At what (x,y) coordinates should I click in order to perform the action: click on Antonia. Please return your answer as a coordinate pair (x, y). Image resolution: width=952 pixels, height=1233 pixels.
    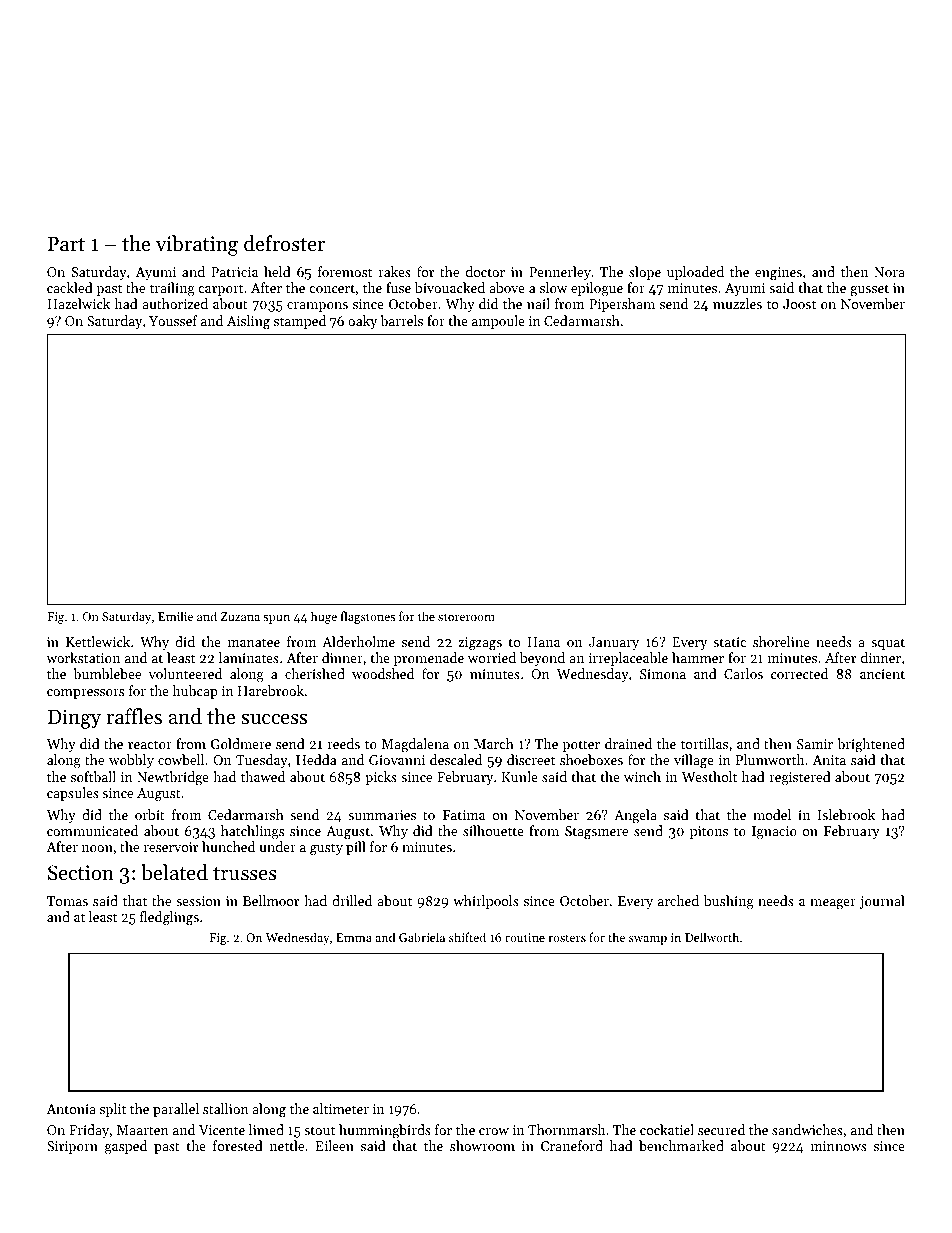
    Looking at the image, I should click on (71, 1109).
